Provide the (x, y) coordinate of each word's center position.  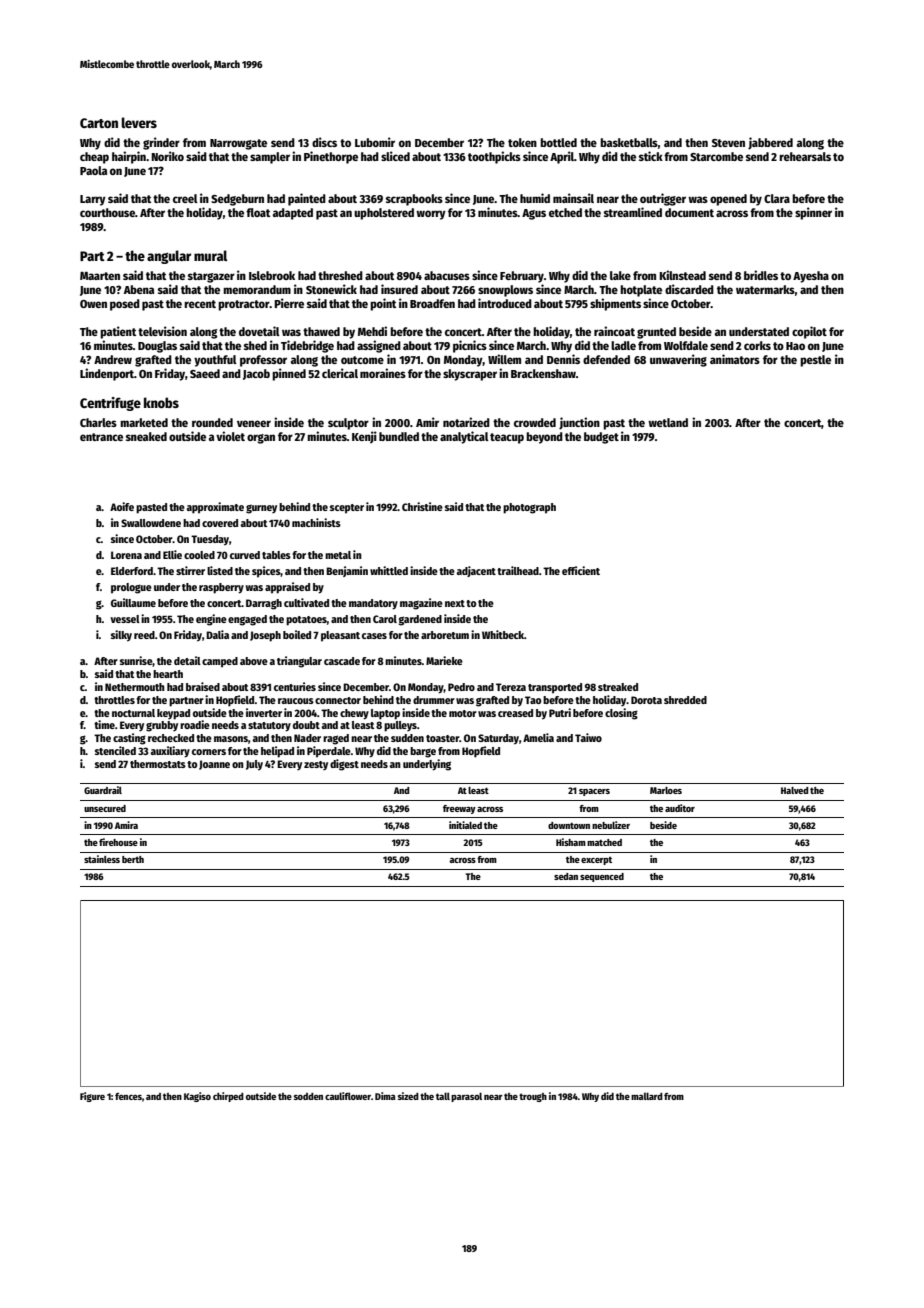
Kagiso (197, 1097)
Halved (794, 790)
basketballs (629, 142)
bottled (558, 142)
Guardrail (103, 790)
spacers (594, 792)
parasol (466, 1097)
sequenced (602, 877)
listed (220, 570)
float (258, 212)
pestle (815, 361)
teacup (507, 438)
